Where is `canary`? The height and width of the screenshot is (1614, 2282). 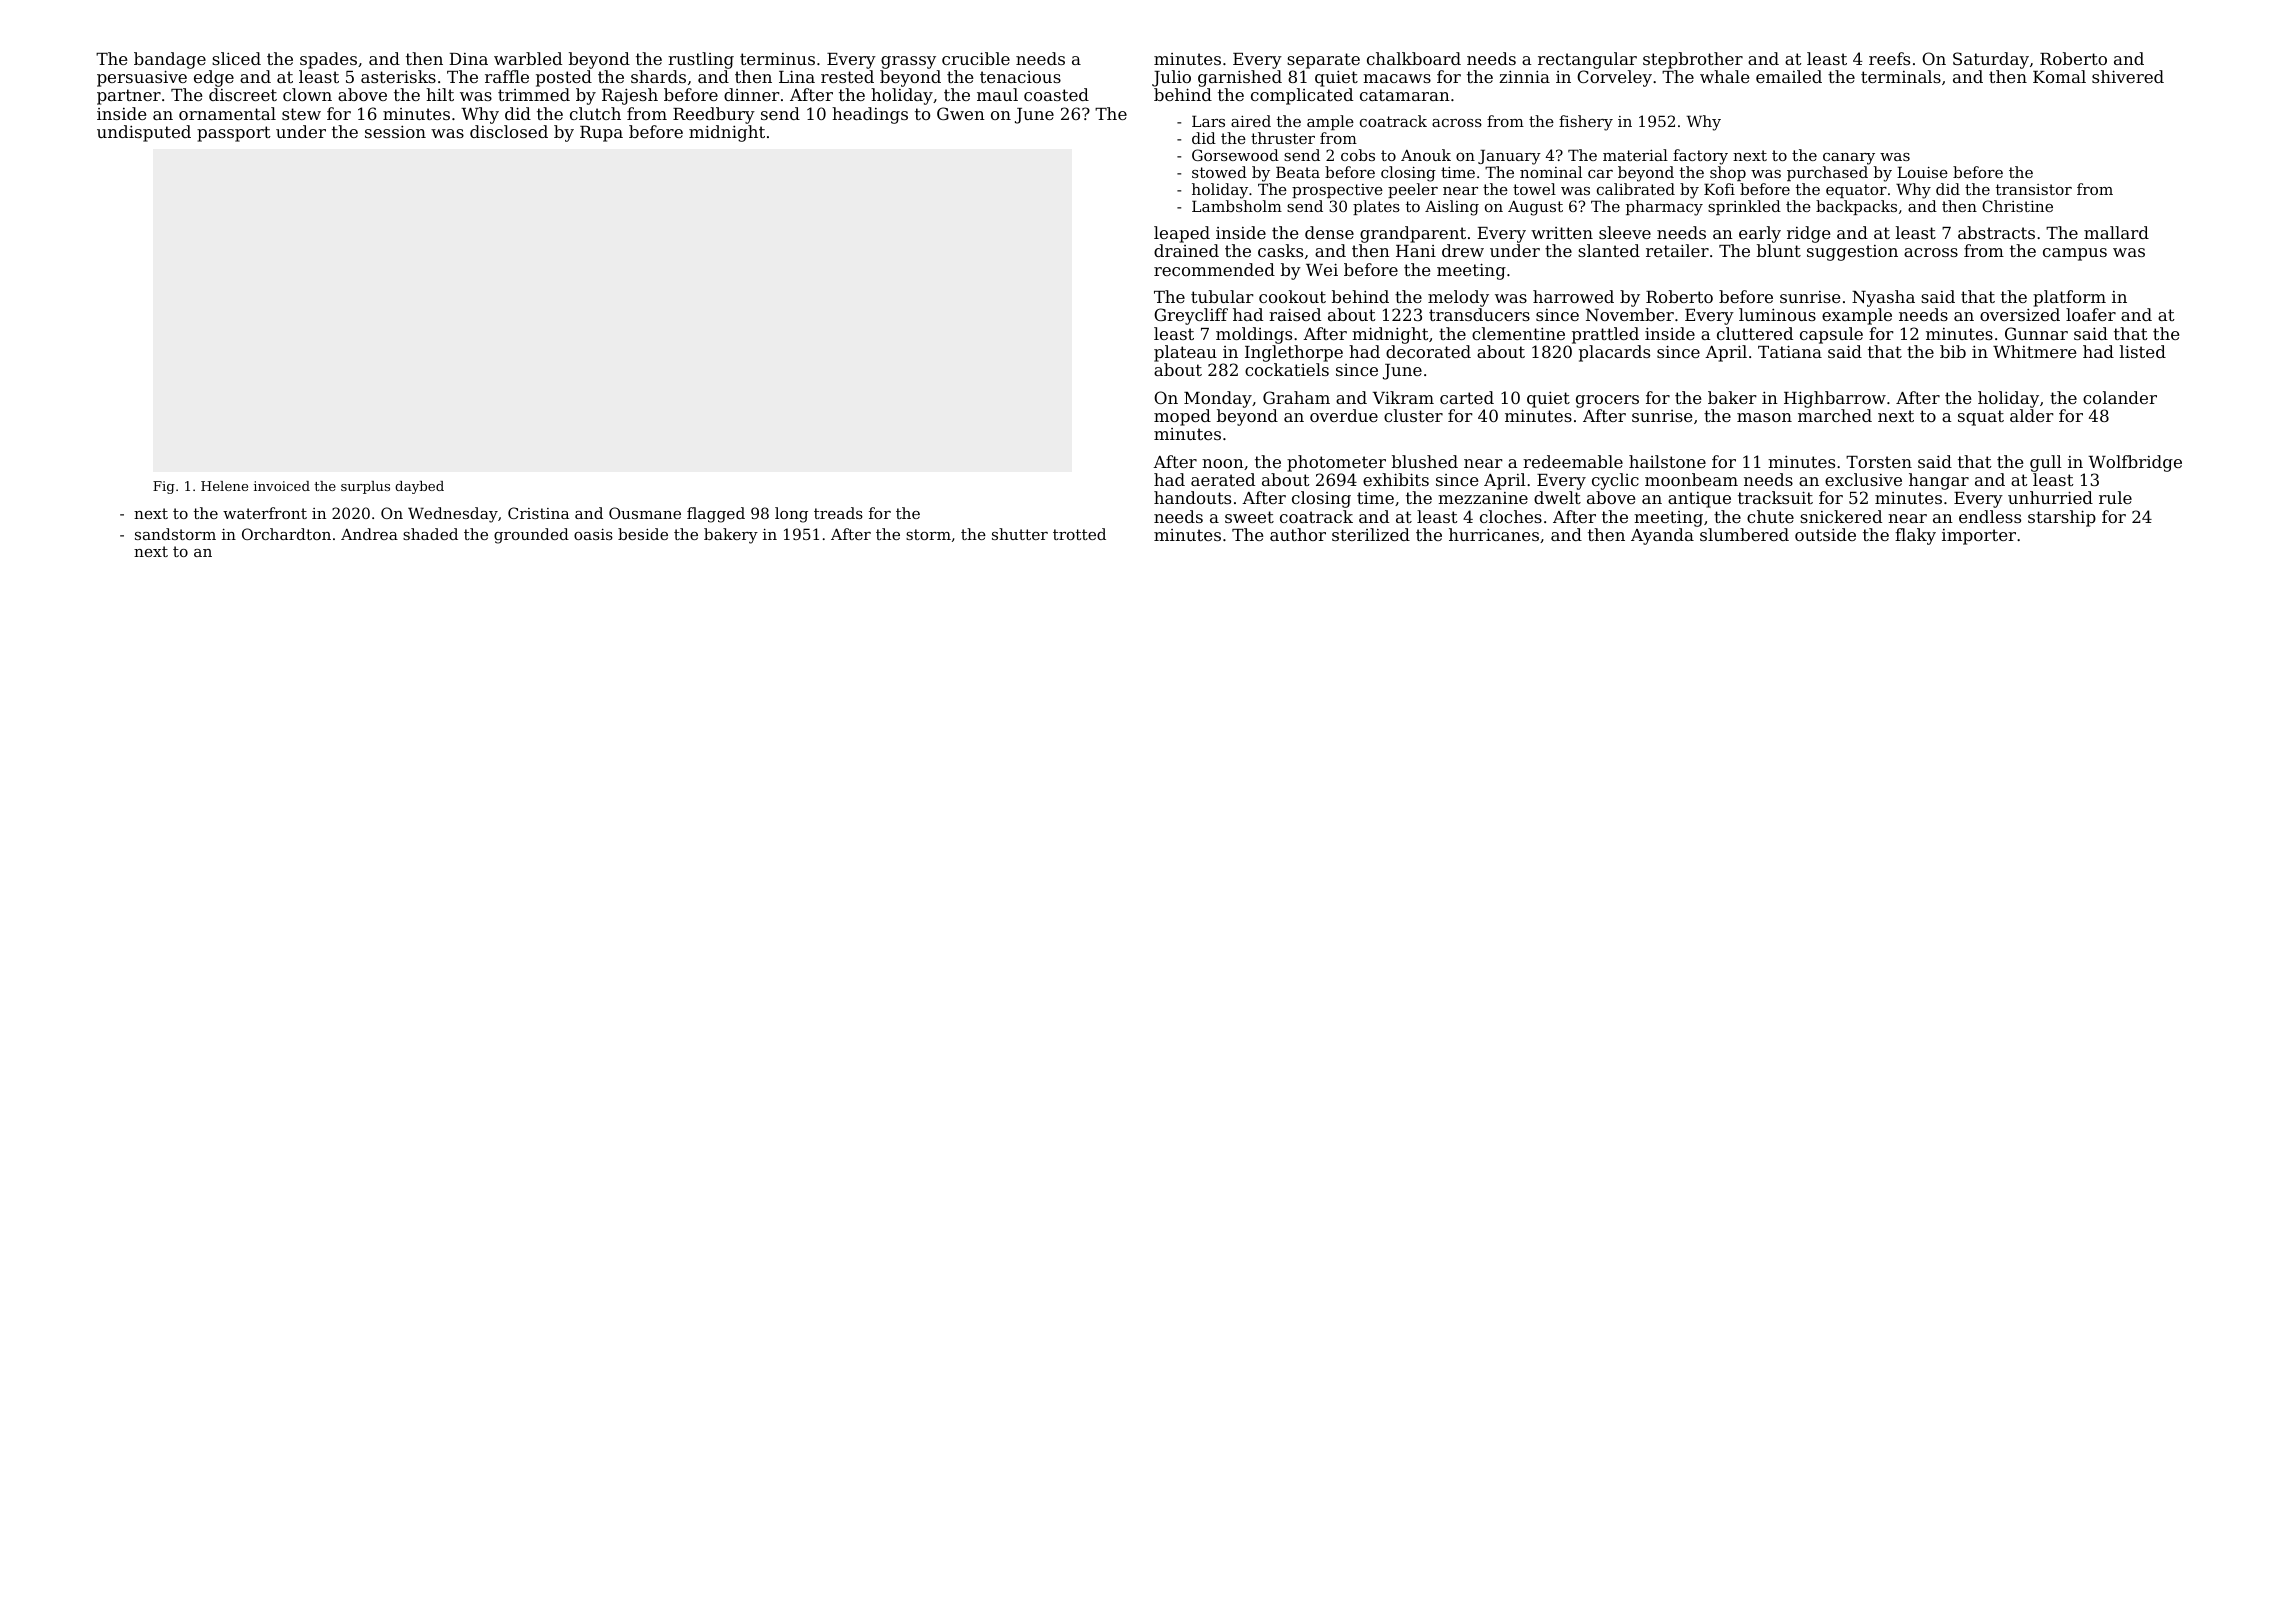 canary is located at coordinates (1849, 159).
